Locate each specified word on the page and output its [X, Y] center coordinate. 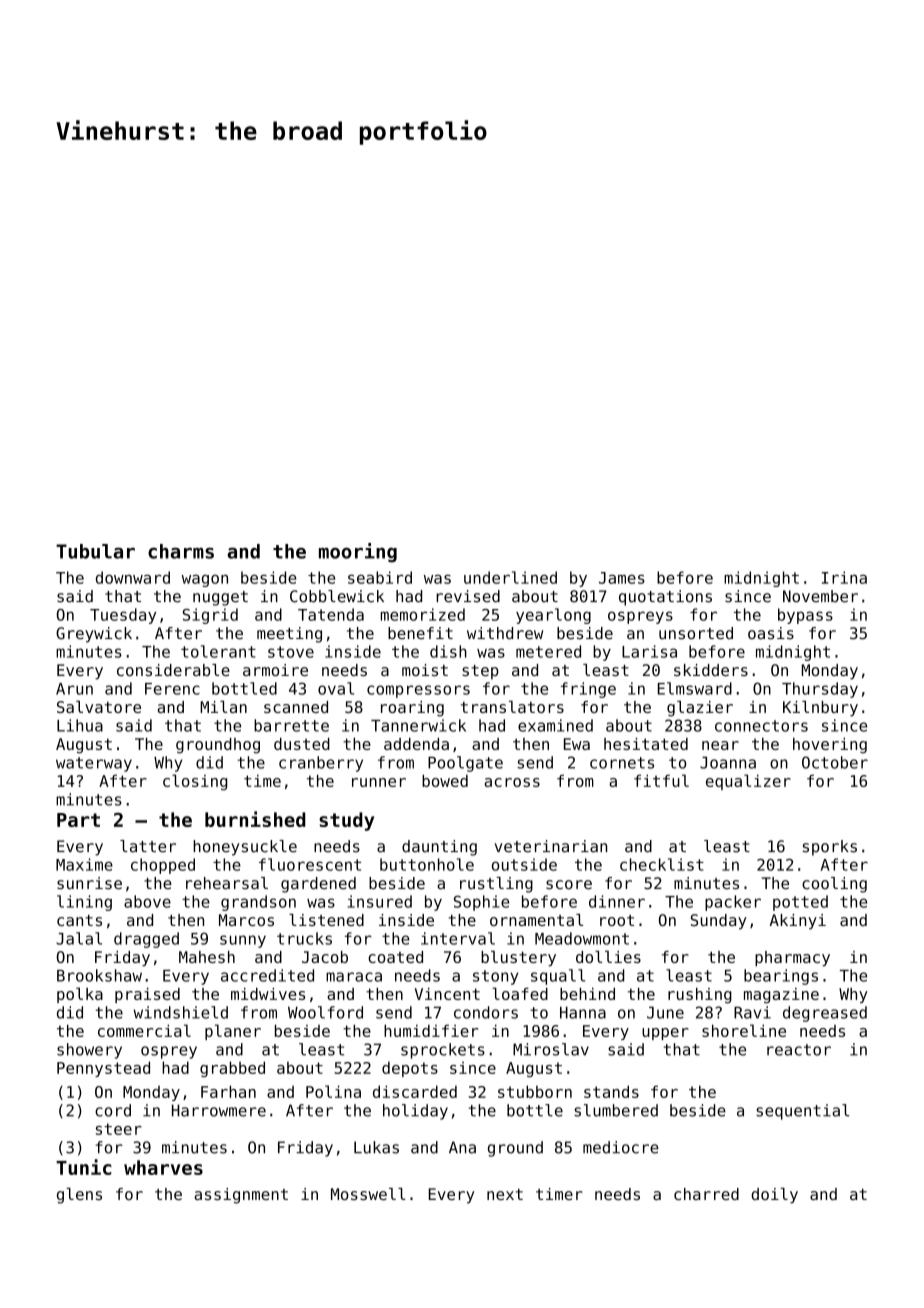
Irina [844, 577]
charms [181, 551]
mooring [358, 553]
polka [80, 995]
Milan [223, 707]
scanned [296, 707]
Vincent [447, 994]
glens [79, 1196]
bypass [805, 616]
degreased [825, 1014]
